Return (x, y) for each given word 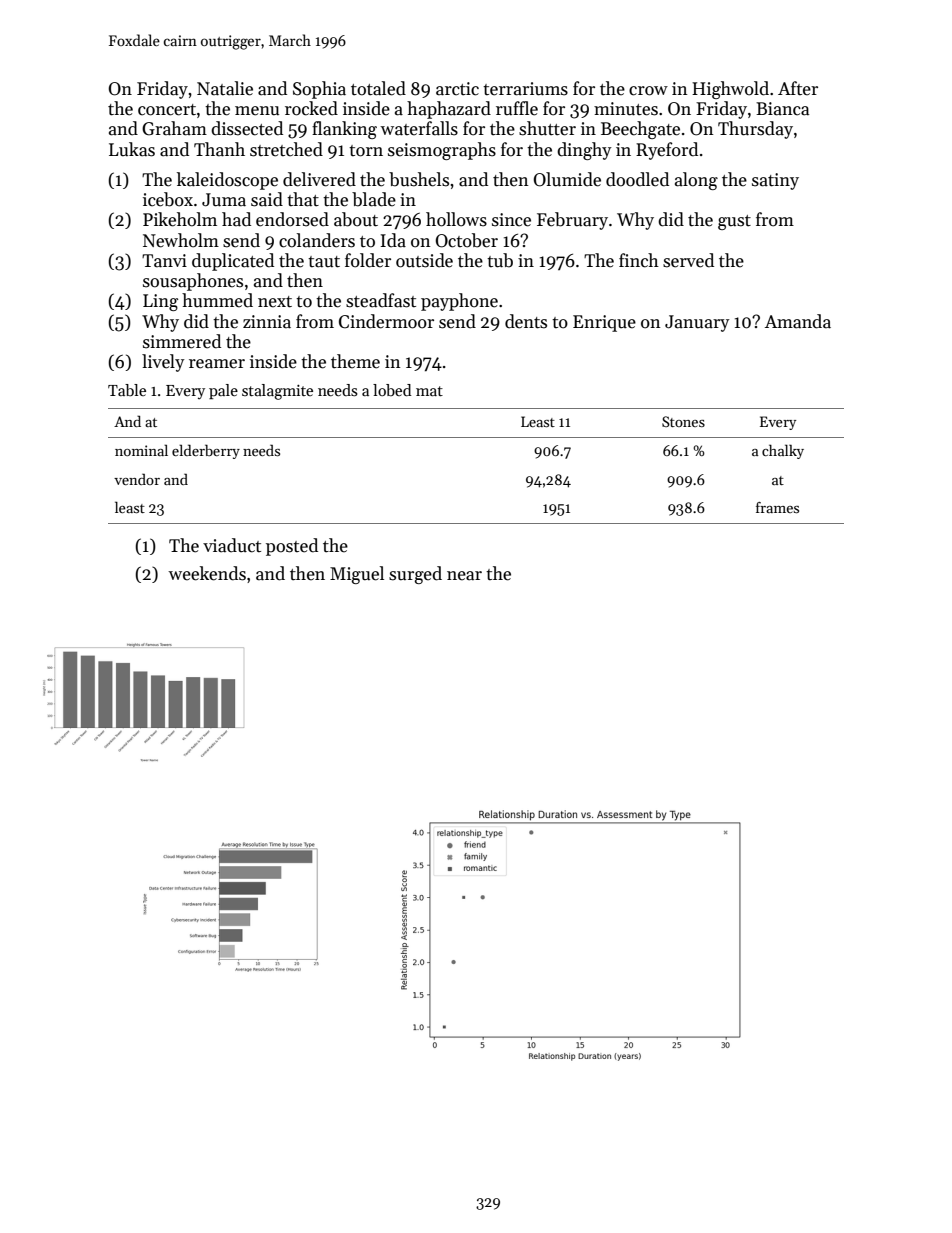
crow (648, 91)
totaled (378, 88)
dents (526, 321)
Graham (174, 128)
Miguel (357, 575)
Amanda (798, 321)
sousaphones (193, 282)
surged (415, 575)
